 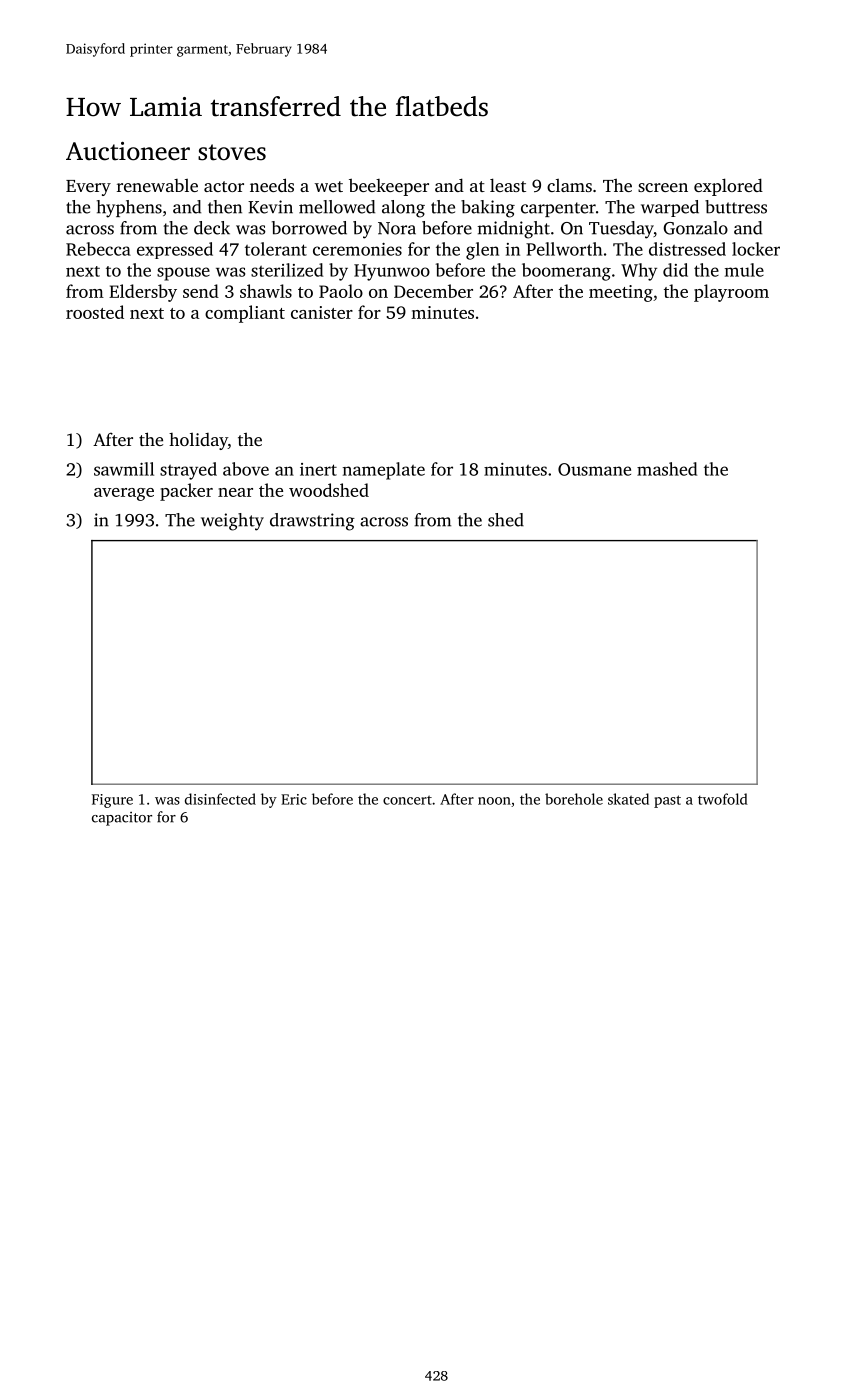 I want to click on twofold, so click(x=723, y=799).
